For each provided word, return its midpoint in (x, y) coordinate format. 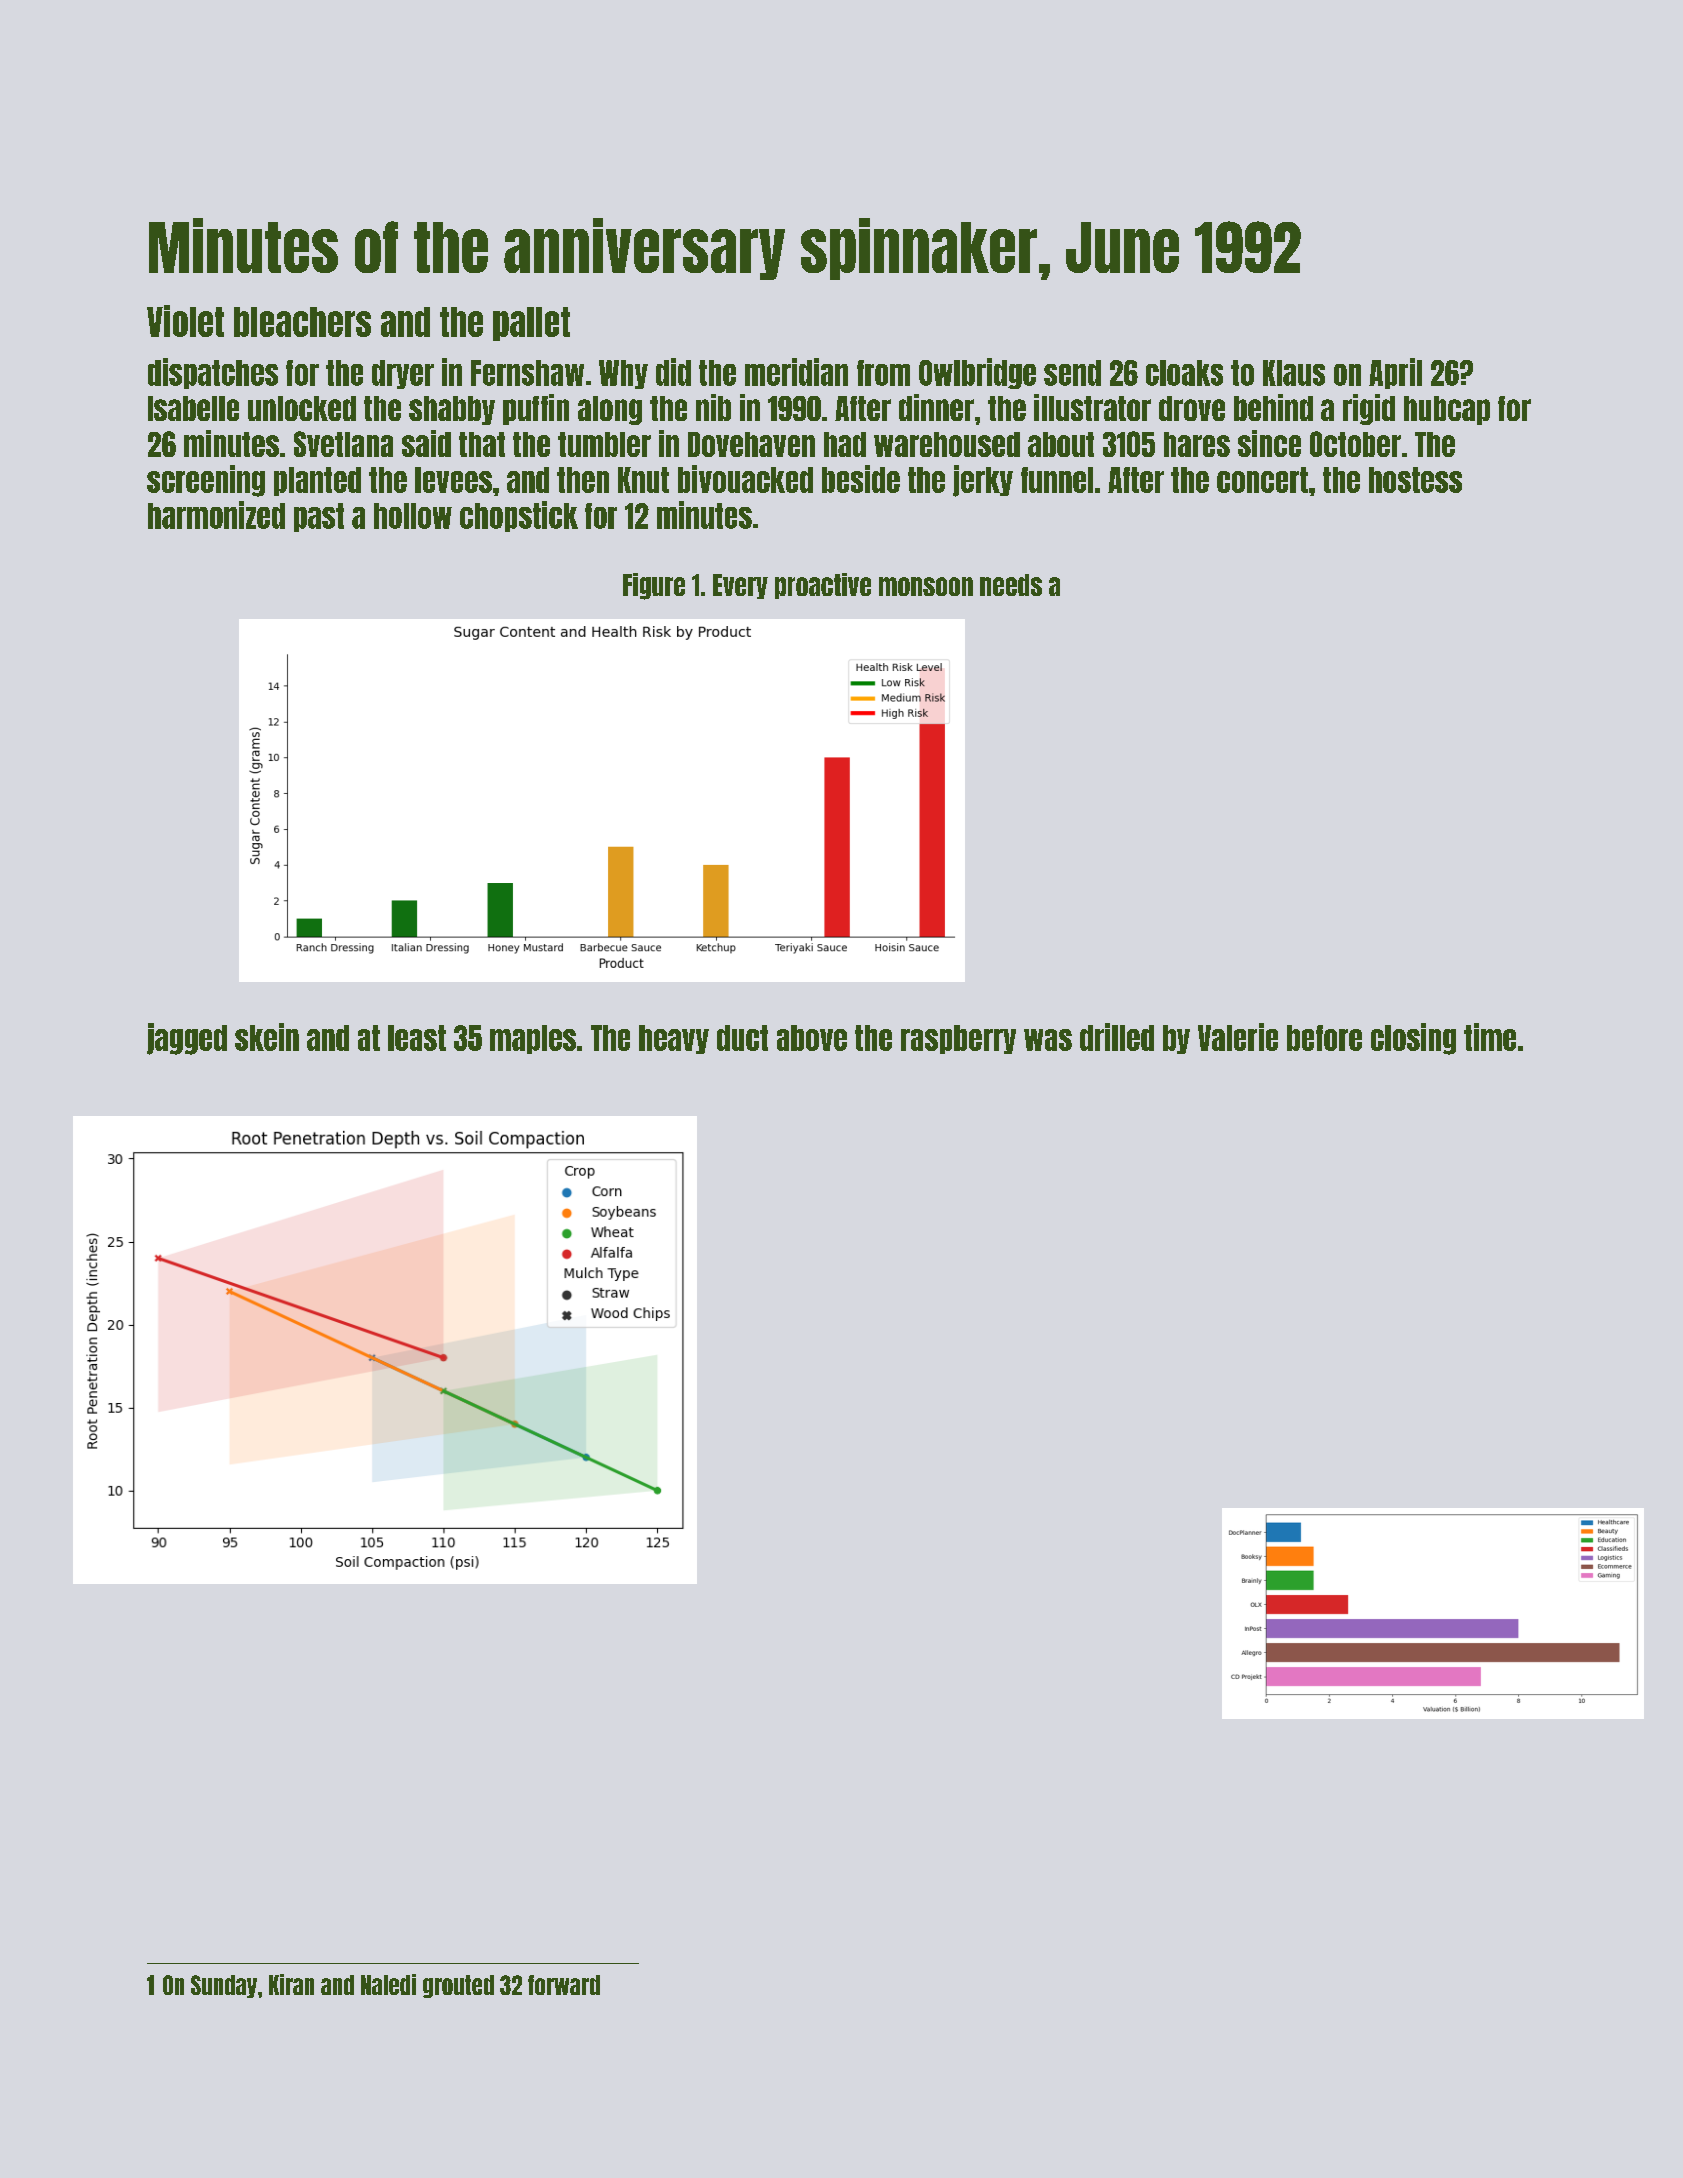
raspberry (958, 1039)
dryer (403, 374)
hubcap (1447, 410)
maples (533, 1039)
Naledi (388, 1984)
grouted (458, 1986)
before (1324, 1038)
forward (564, 1985)
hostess (1415, 480)
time (1490, 1037)
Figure (654, 586)
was (1048, 1040)
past (319, 517)
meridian (796, 372)
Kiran (291, 1984)
